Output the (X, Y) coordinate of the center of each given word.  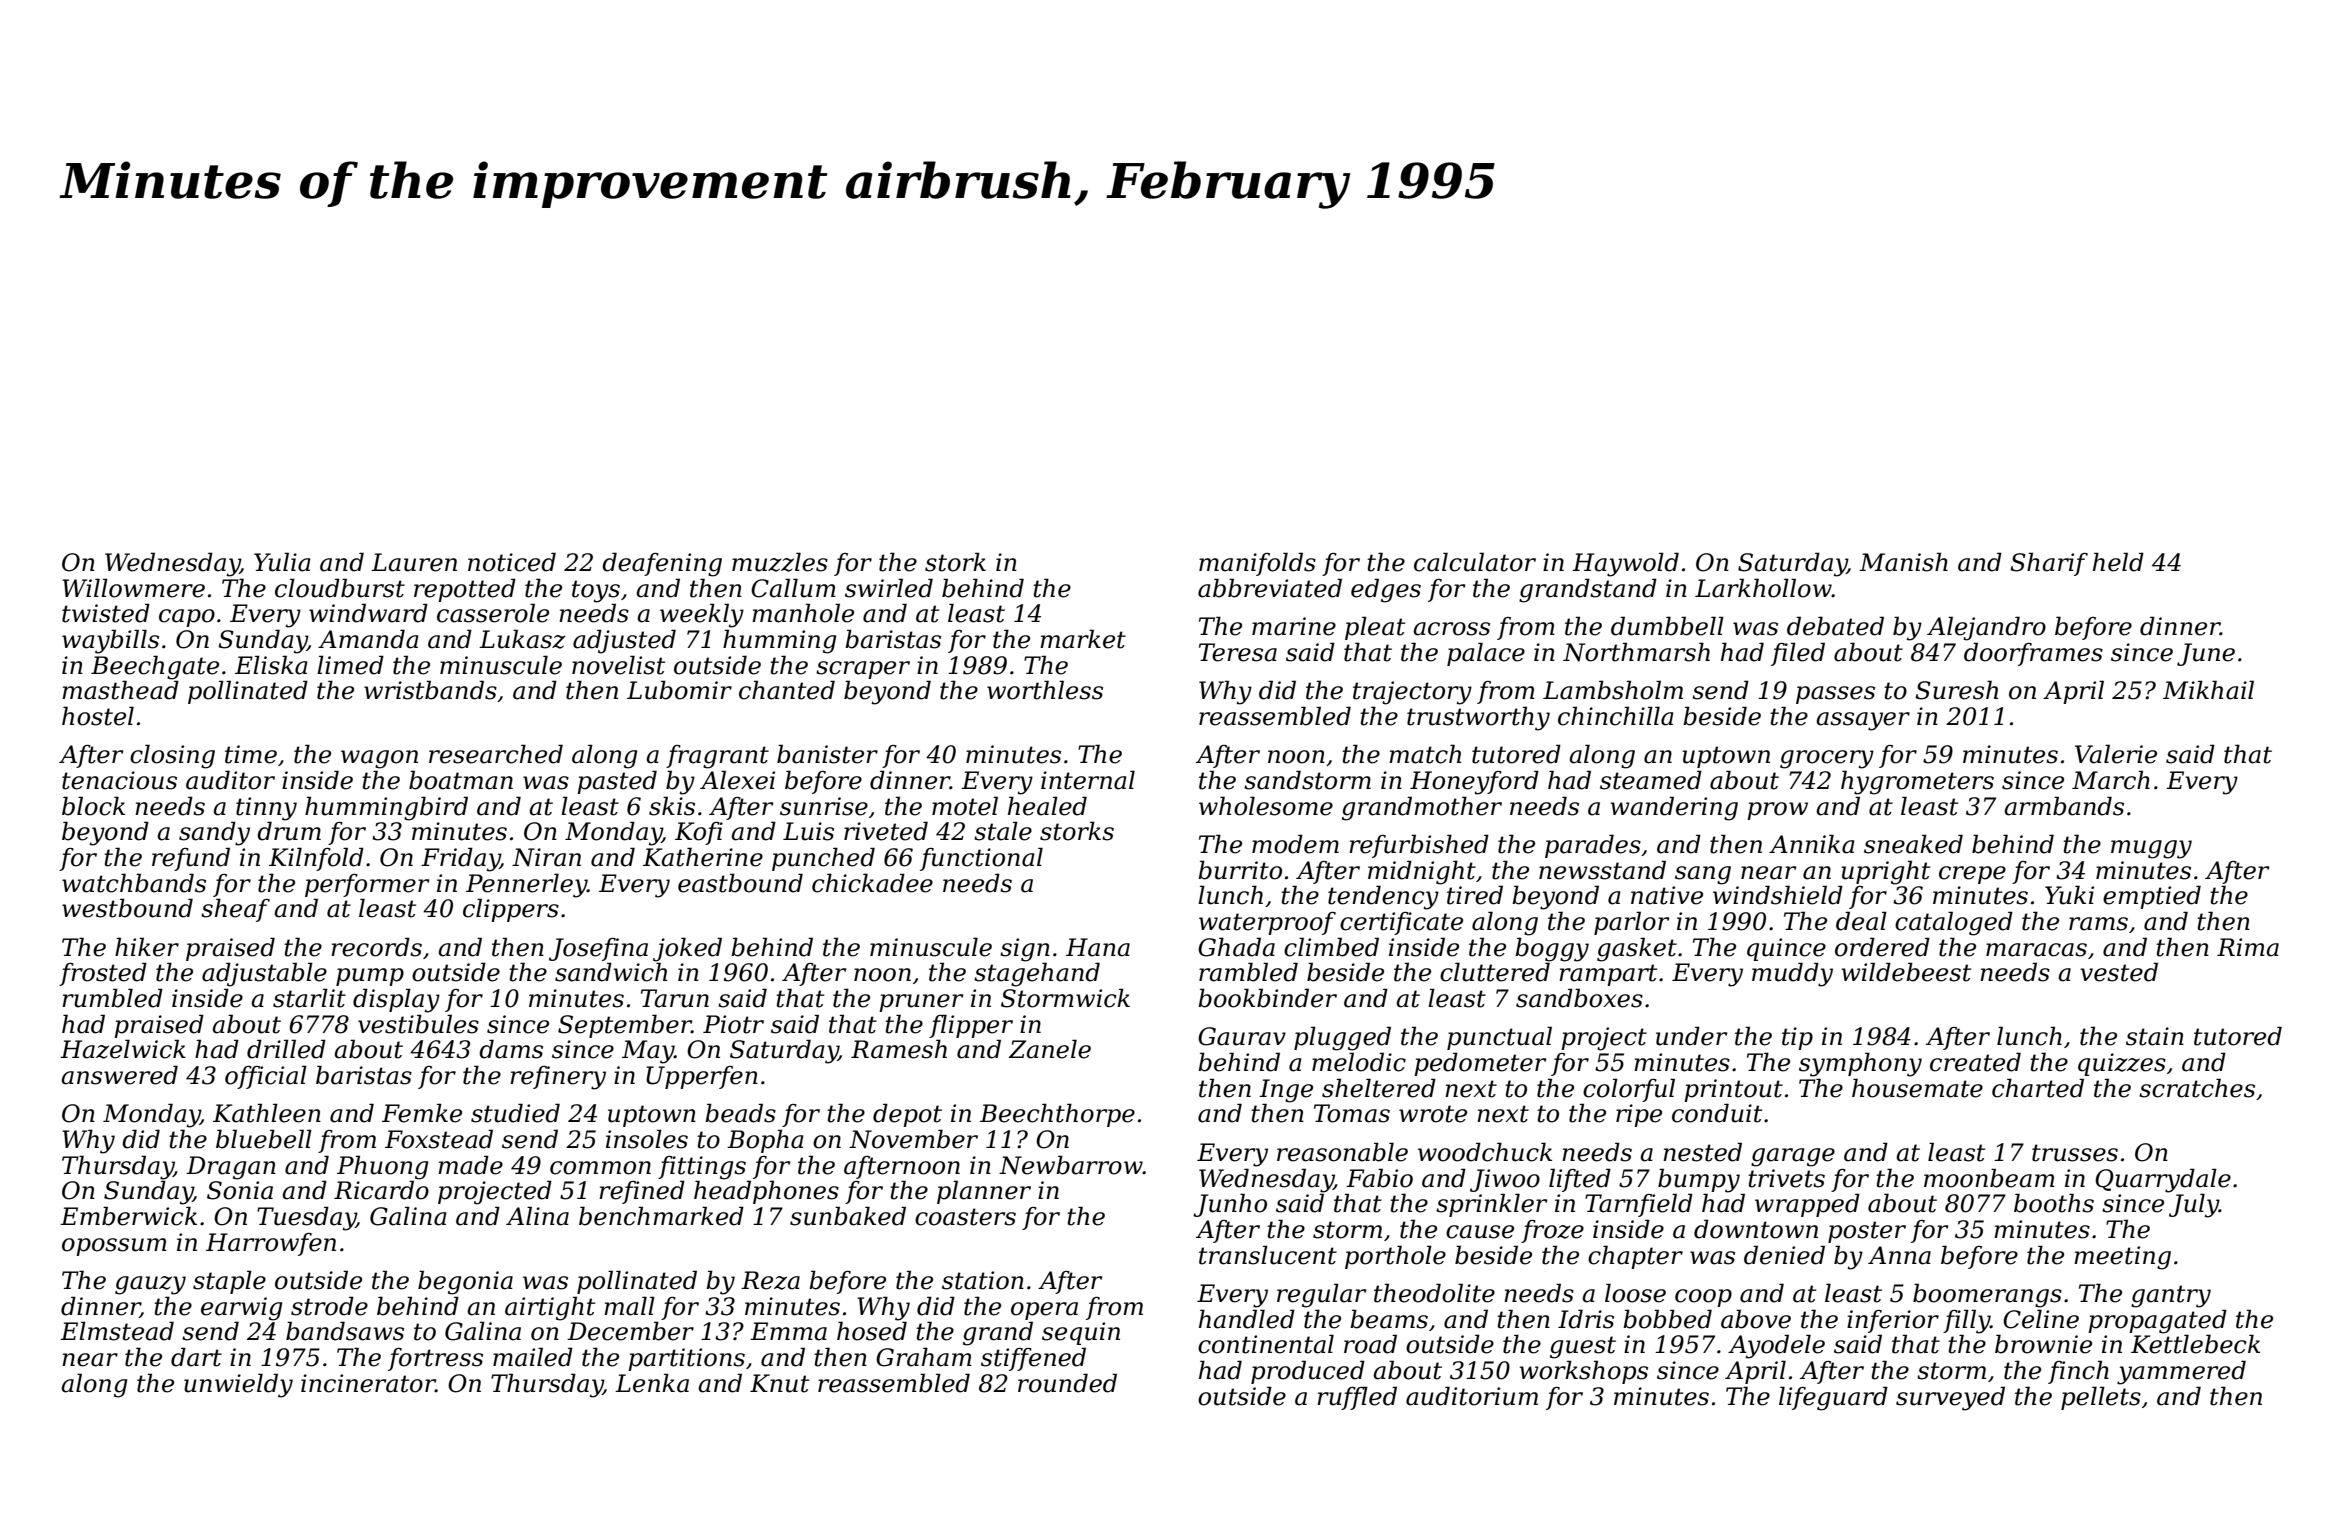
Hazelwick (123, 1049)
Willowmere (133, 588)
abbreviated (1270, 588)
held (2118, 562)
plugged (1342, 1038)
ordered (1882, 947)
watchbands (134, 883)
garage (1793, 1157)
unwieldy (238, 1385)
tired (1475, 895)
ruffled (1357, 1398)
